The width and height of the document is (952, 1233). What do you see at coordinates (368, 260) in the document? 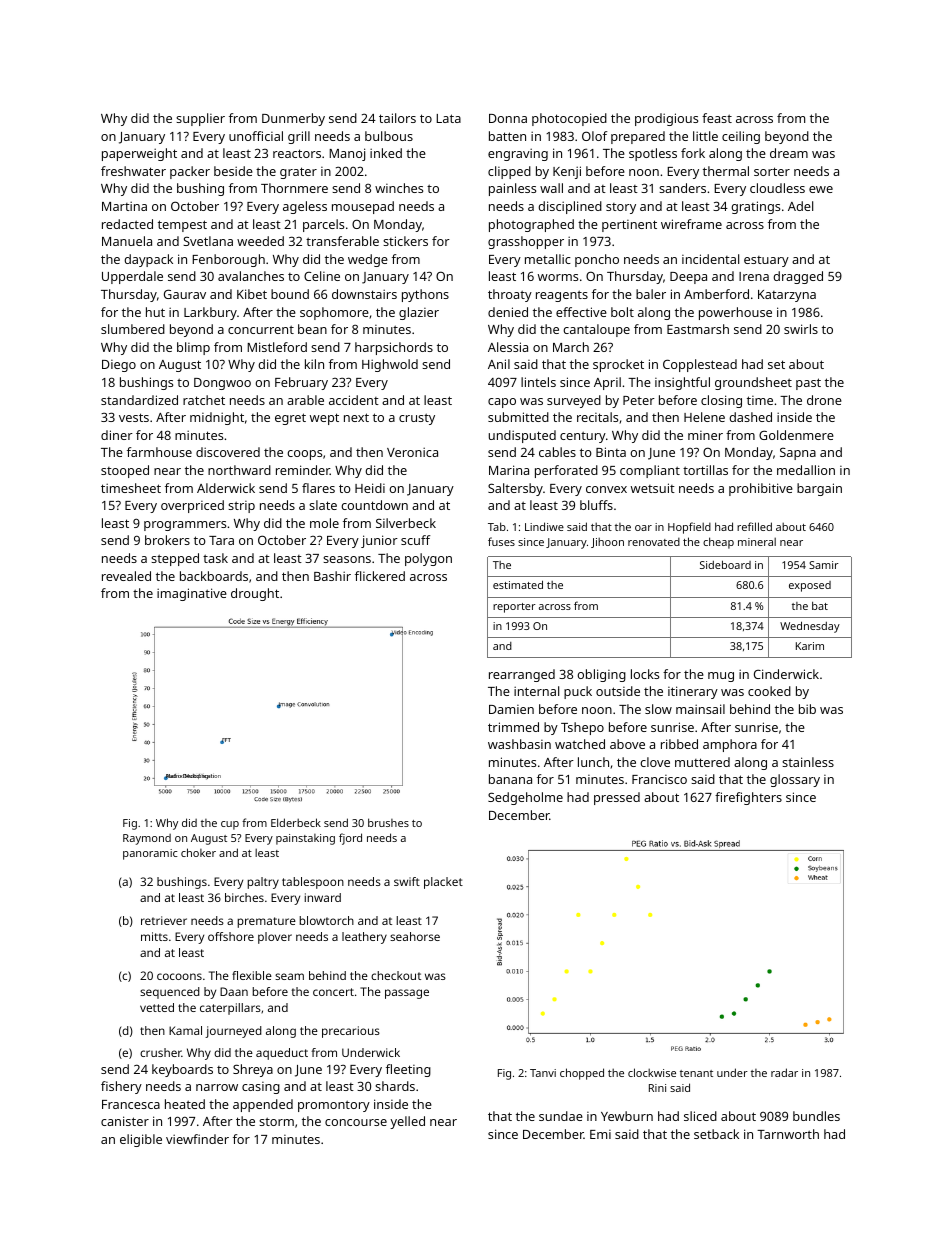
I see `wedge` at bounding box center [368, 260].
